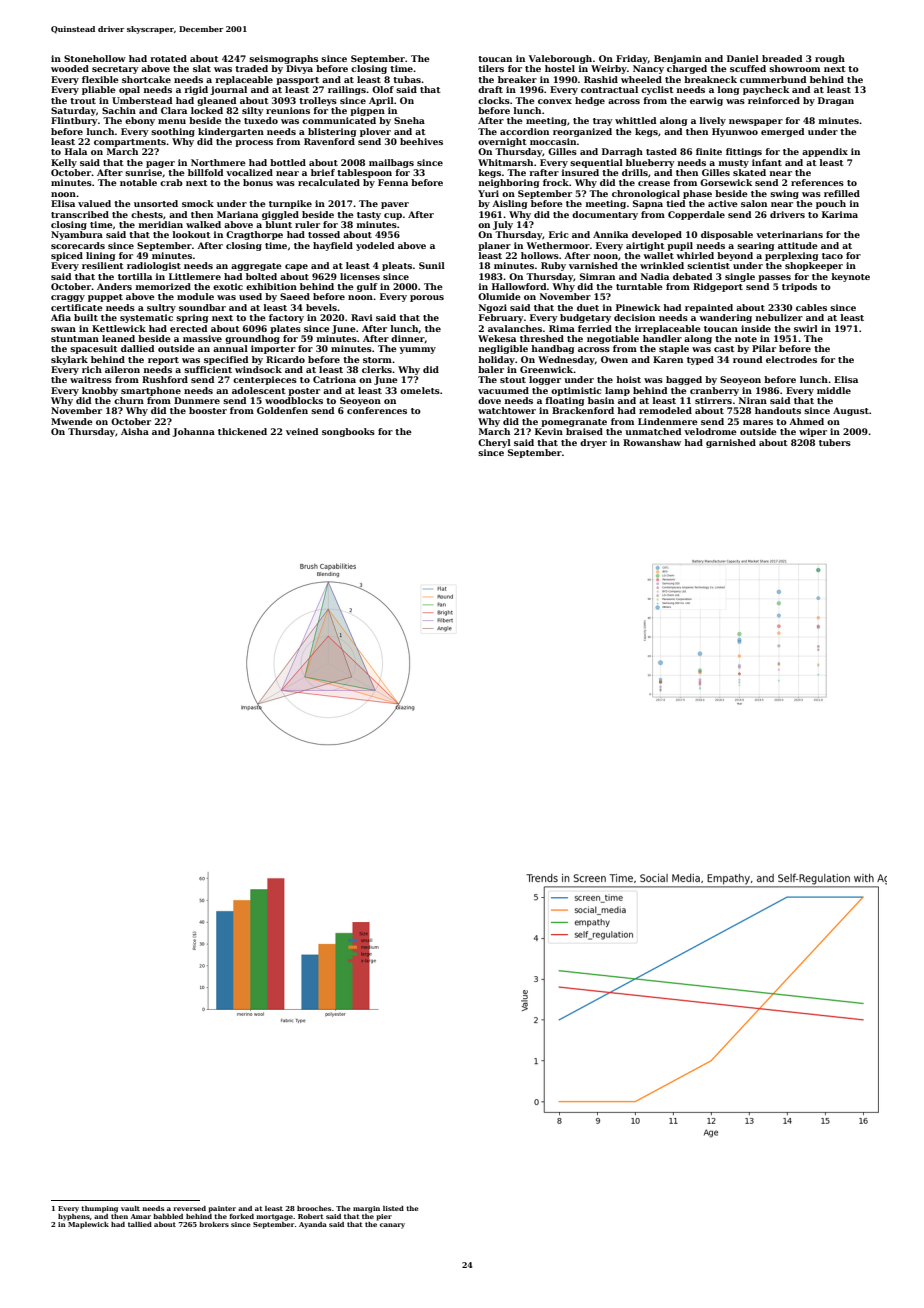 The image size is (924, 1308). I want to click on Benjamin, so click(678, 59).
